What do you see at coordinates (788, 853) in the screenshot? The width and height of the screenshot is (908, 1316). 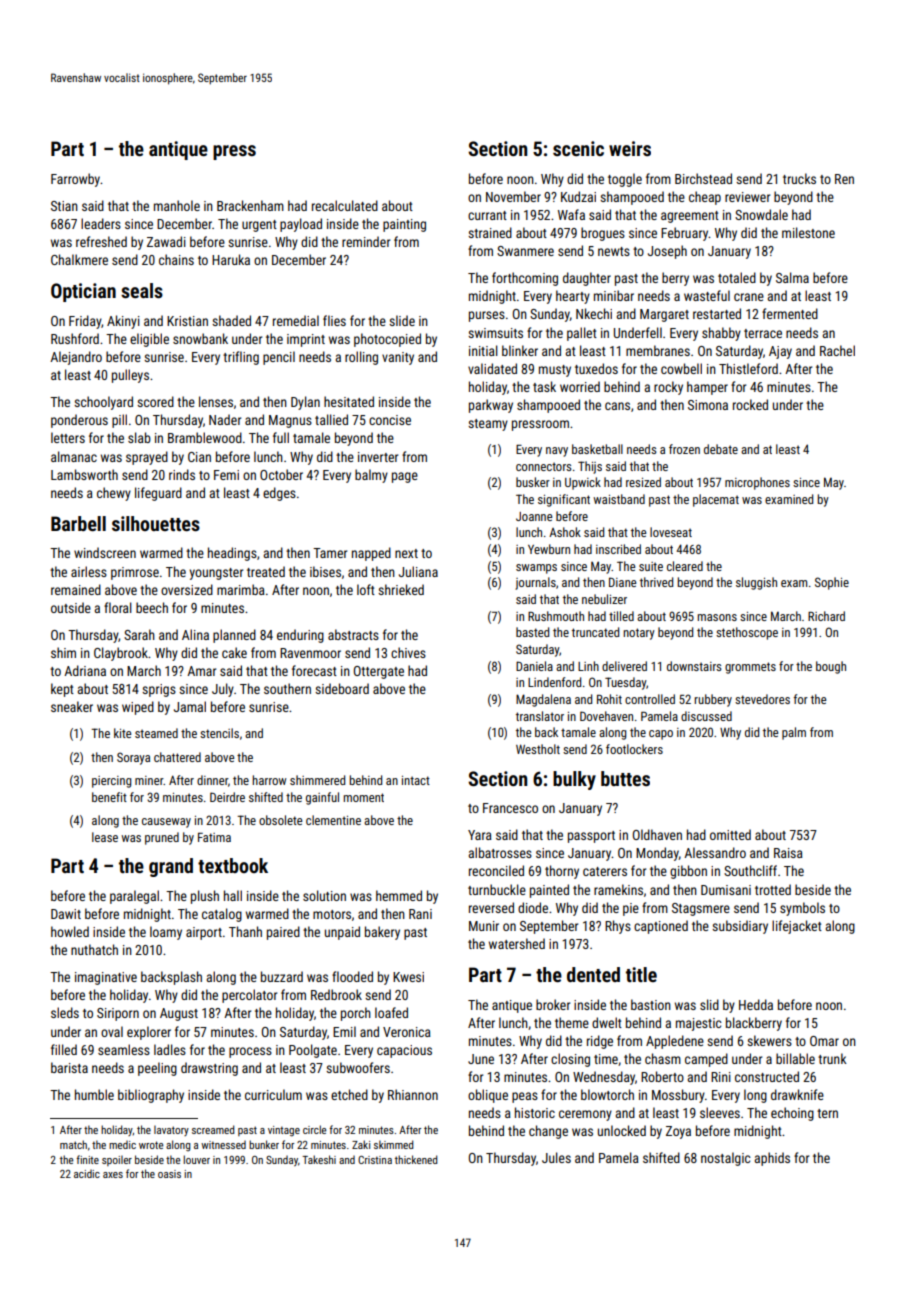 I see `Raisa` at bounding box center [788, 853].
